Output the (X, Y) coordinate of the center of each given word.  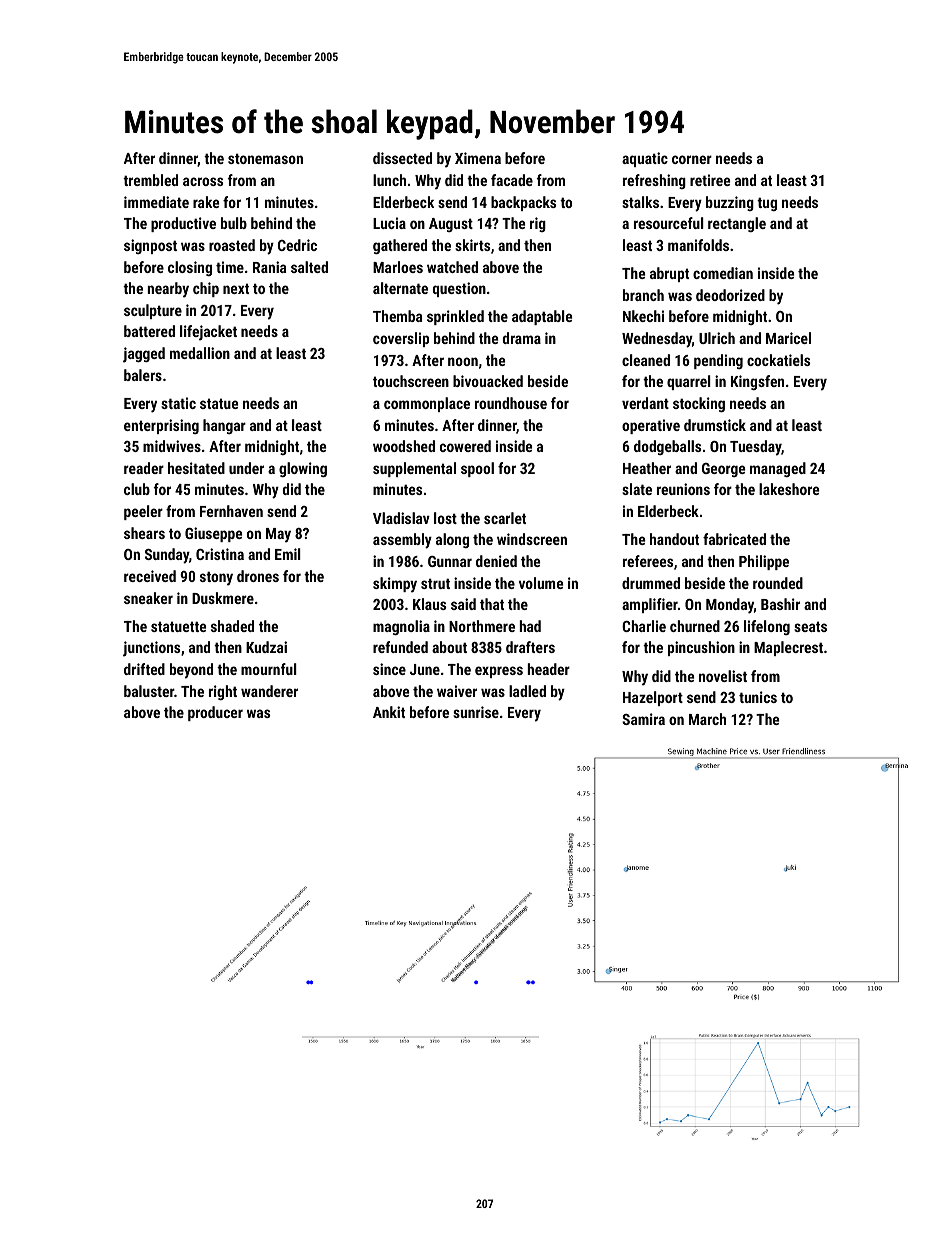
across (203, 181)
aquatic (645, 159)
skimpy (395, 585)
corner (692, 159)
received (150, 576)
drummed (651, 583)
